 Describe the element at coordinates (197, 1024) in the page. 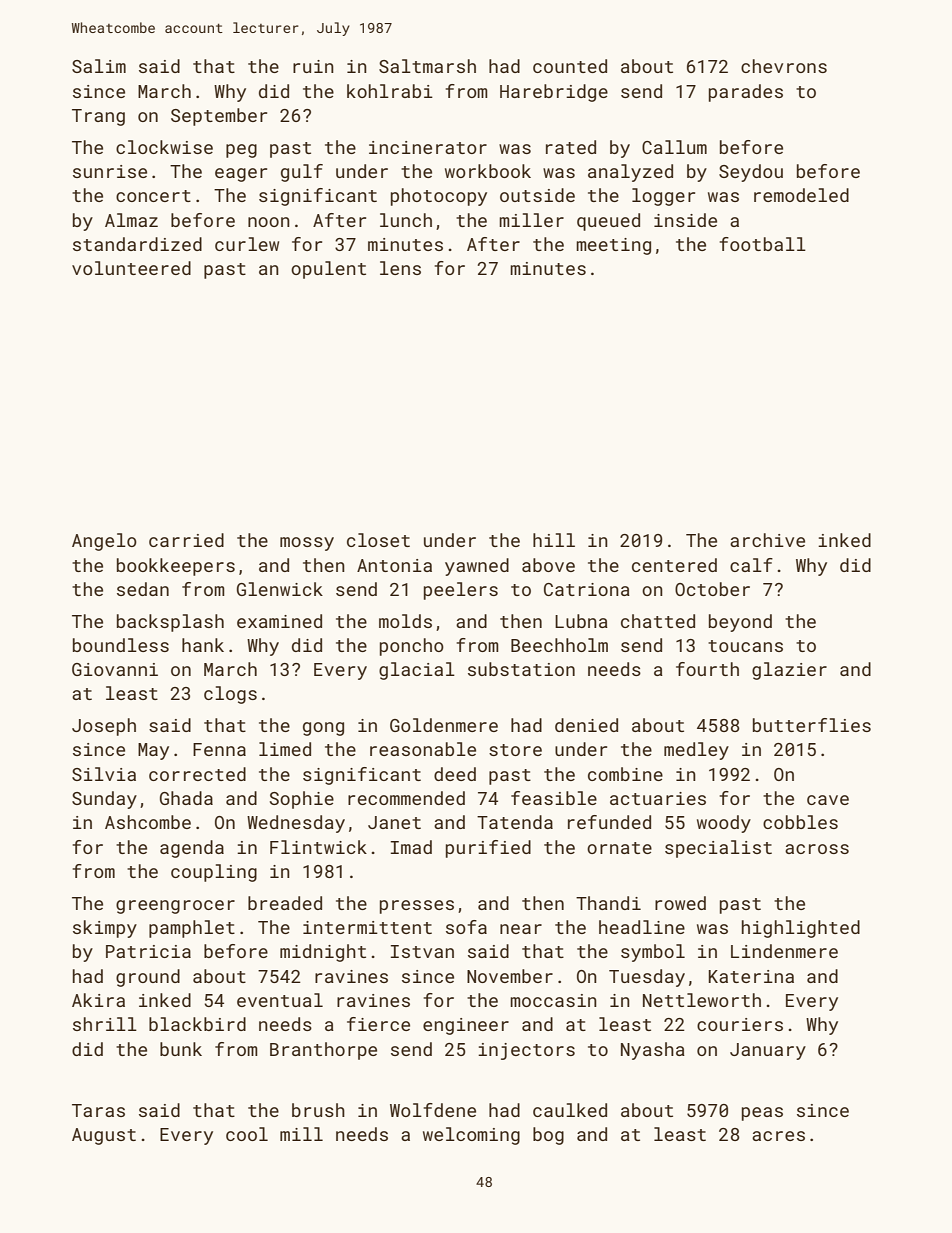

I see `blackbird` at that location.
